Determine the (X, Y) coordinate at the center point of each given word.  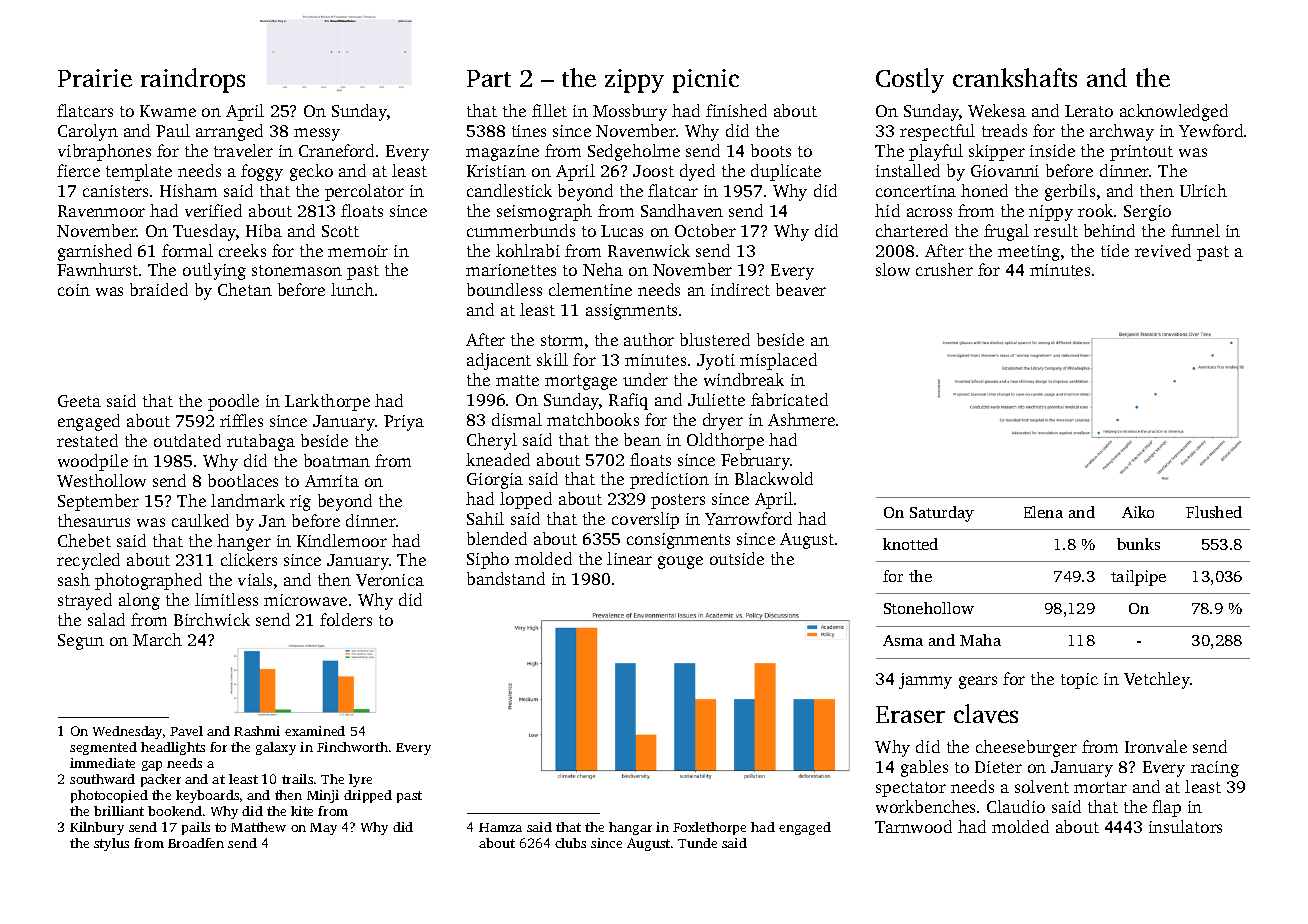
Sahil (485, 518)
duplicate (786, 172)
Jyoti (716, 362)
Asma (903, 640)
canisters (115, 191)
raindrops (193, 80)
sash (74, 579)
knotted (910, 544)
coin (74, 290)
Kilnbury (97, 828)
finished (736, 110)
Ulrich (1203, 190)
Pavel (186, 731)
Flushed (1214, 512)
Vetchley (1157, 680)
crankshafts (1015, 77)
